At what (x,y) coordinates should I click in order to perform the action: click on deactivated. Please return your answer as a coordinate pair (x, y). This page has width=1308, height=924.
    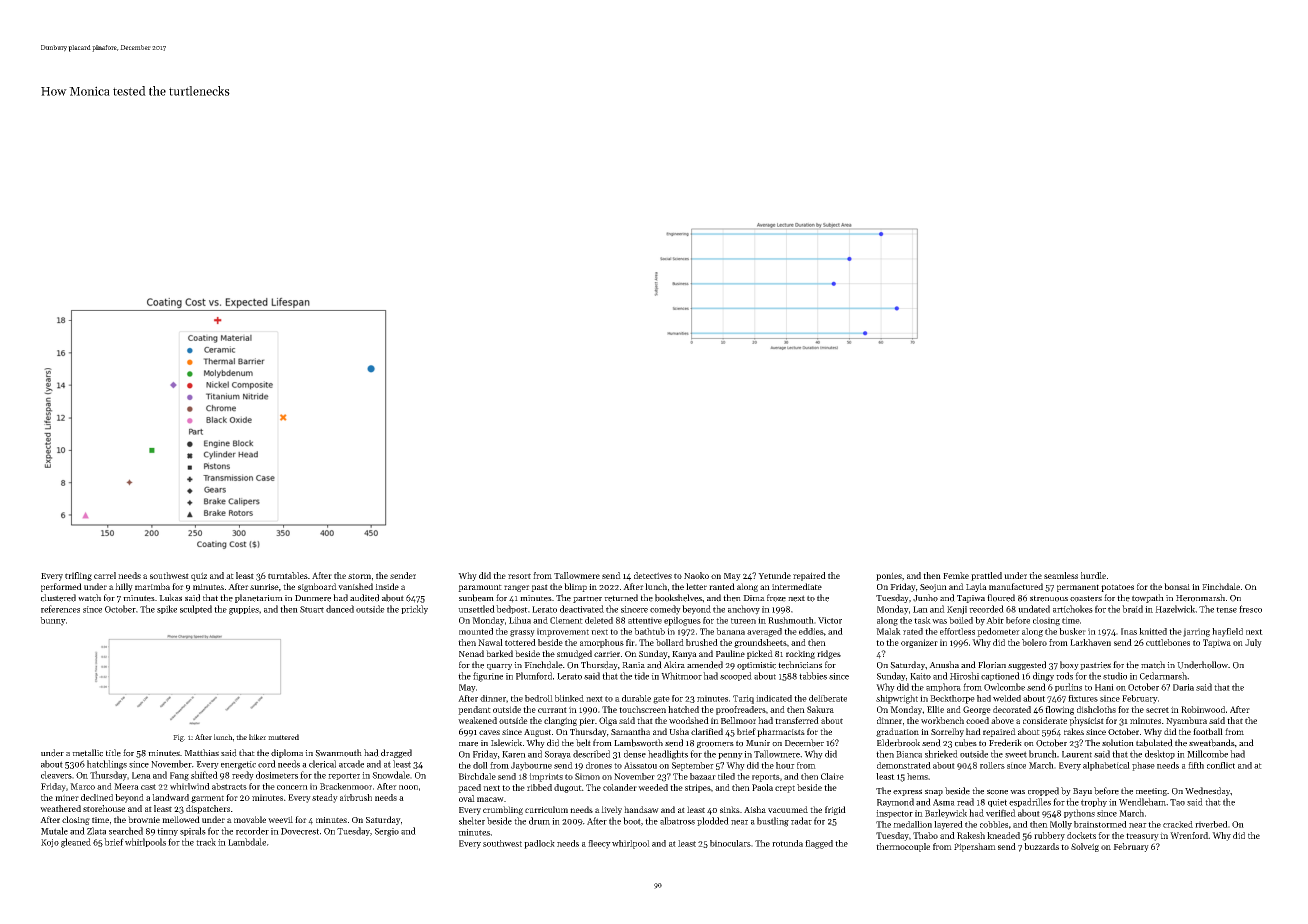
    Looking at the image, I should click on (582, 609).
